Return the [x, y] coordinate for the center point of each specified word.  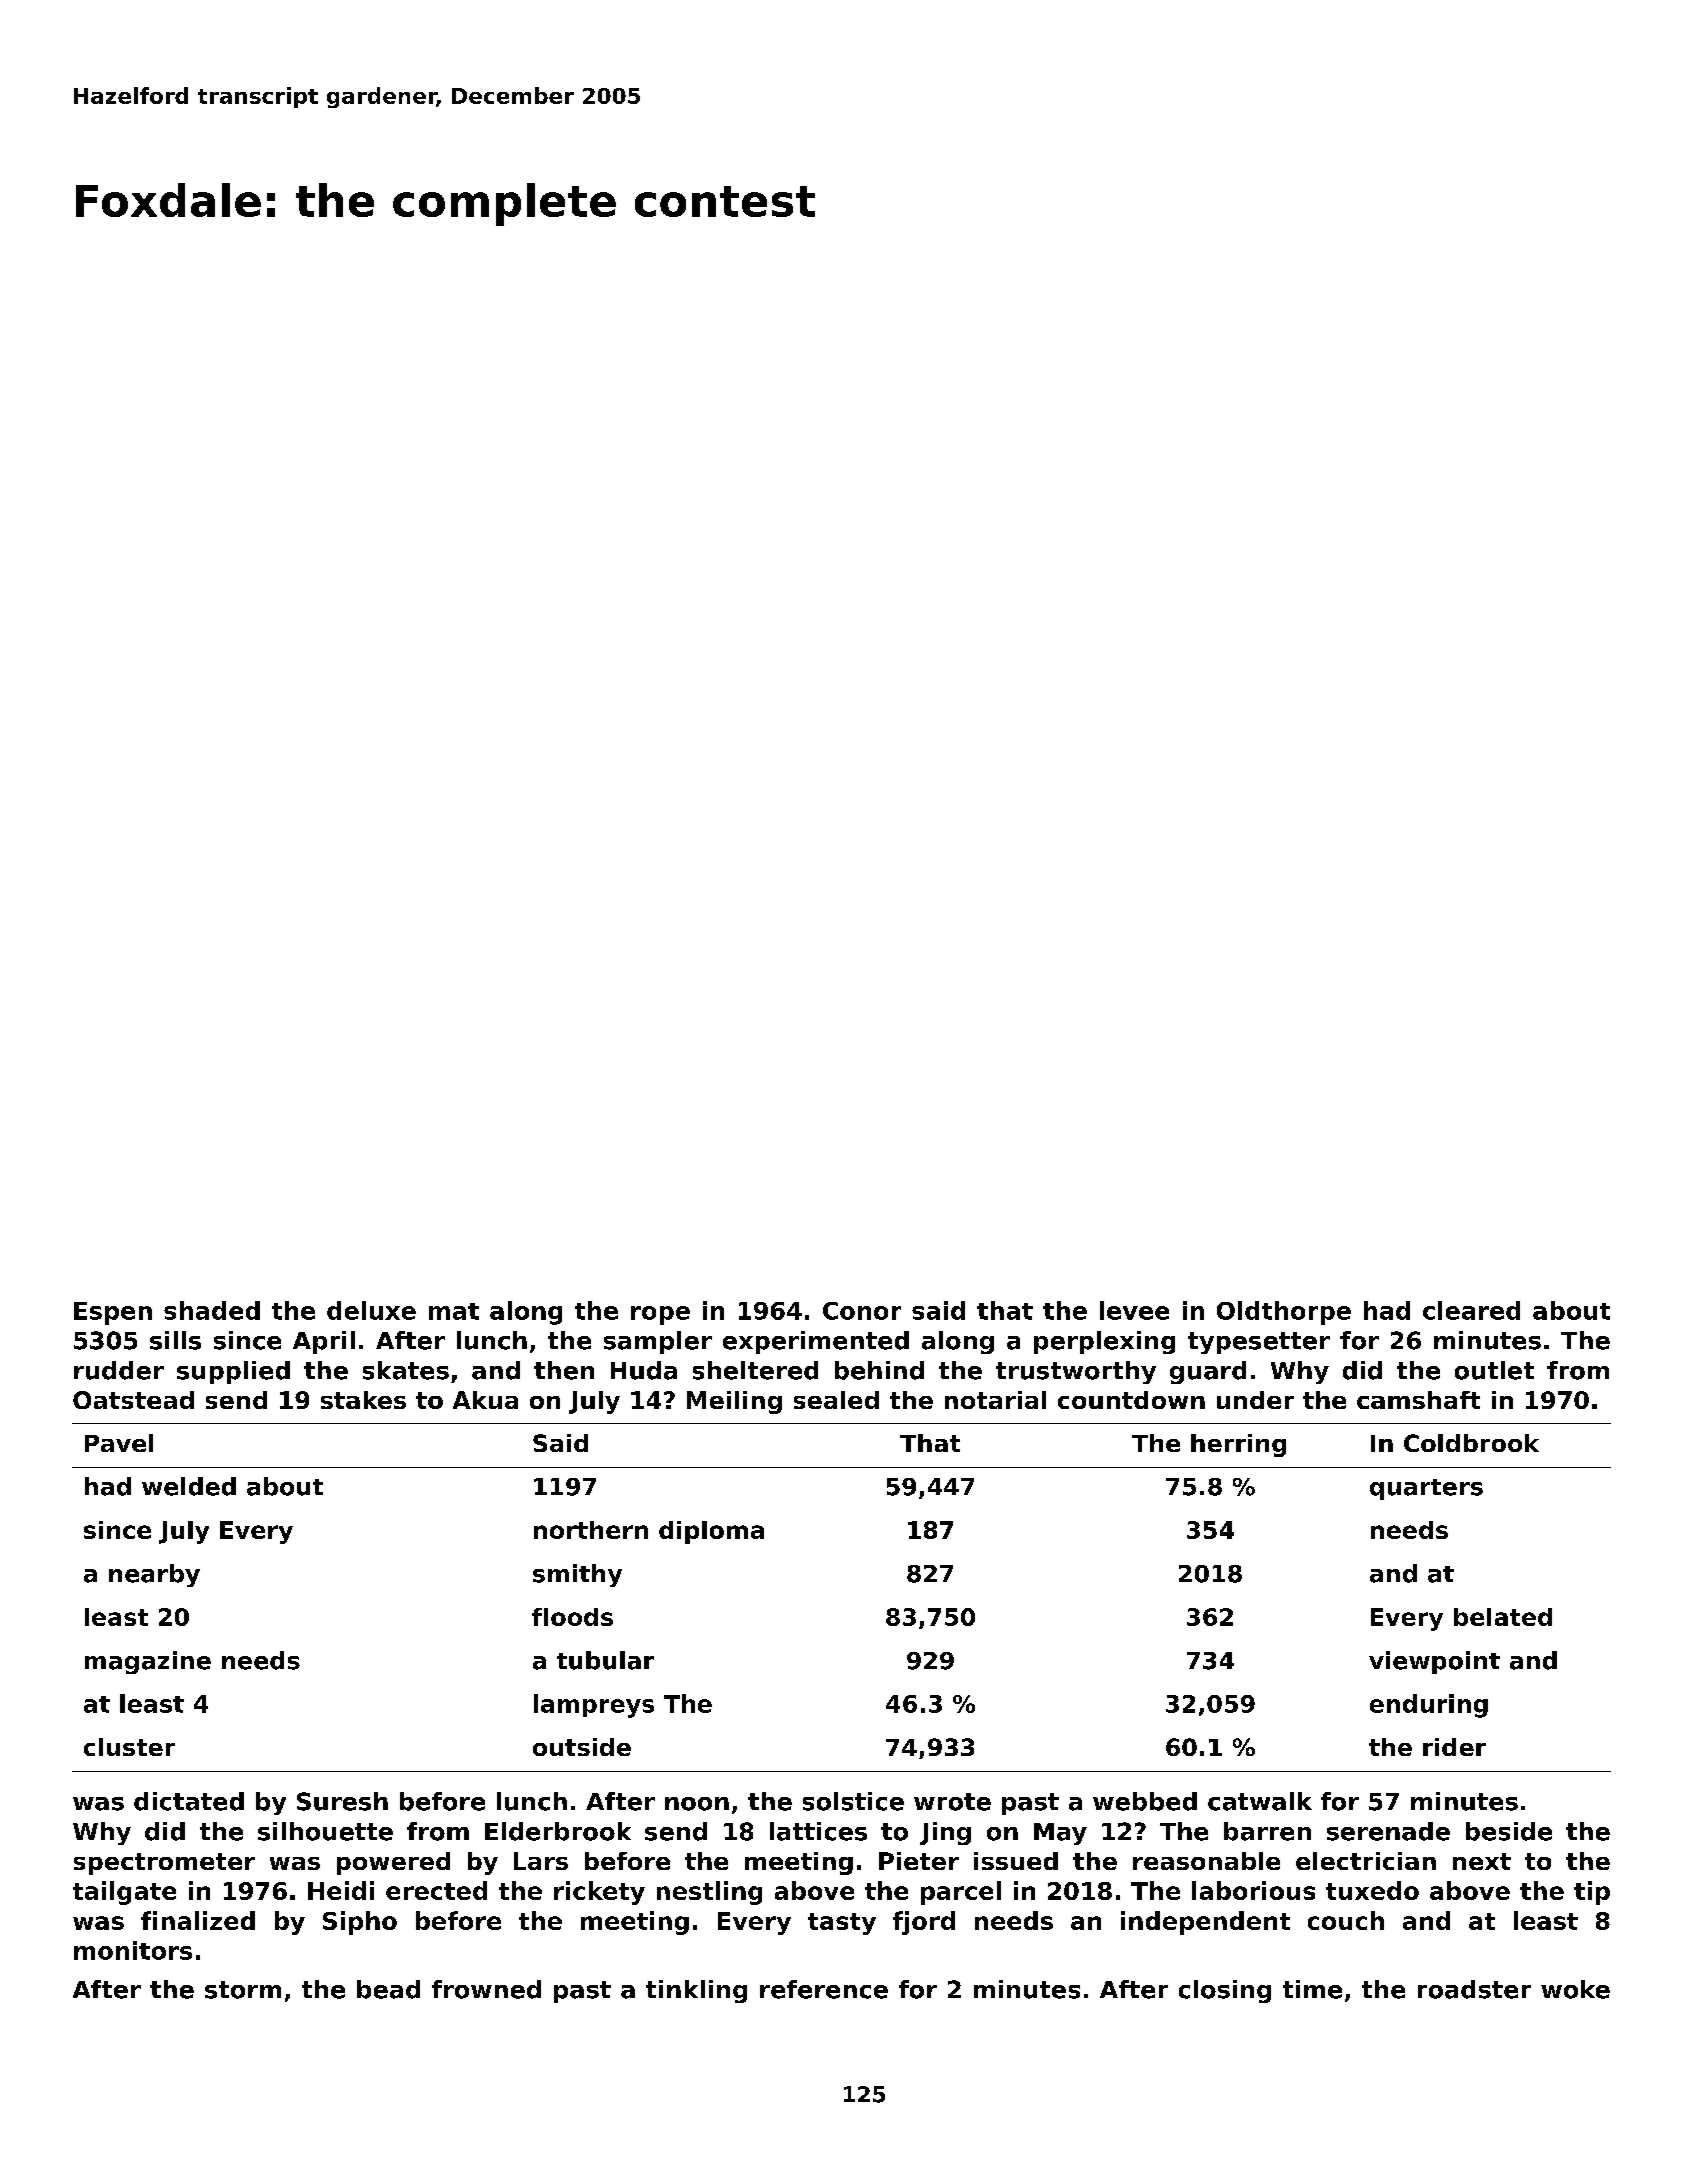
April [324, 1342]
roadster [1474, 1989]
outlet [1494, 1370]
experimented [816, 1342]
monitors [133, 1950]
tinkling [696, 1991]
